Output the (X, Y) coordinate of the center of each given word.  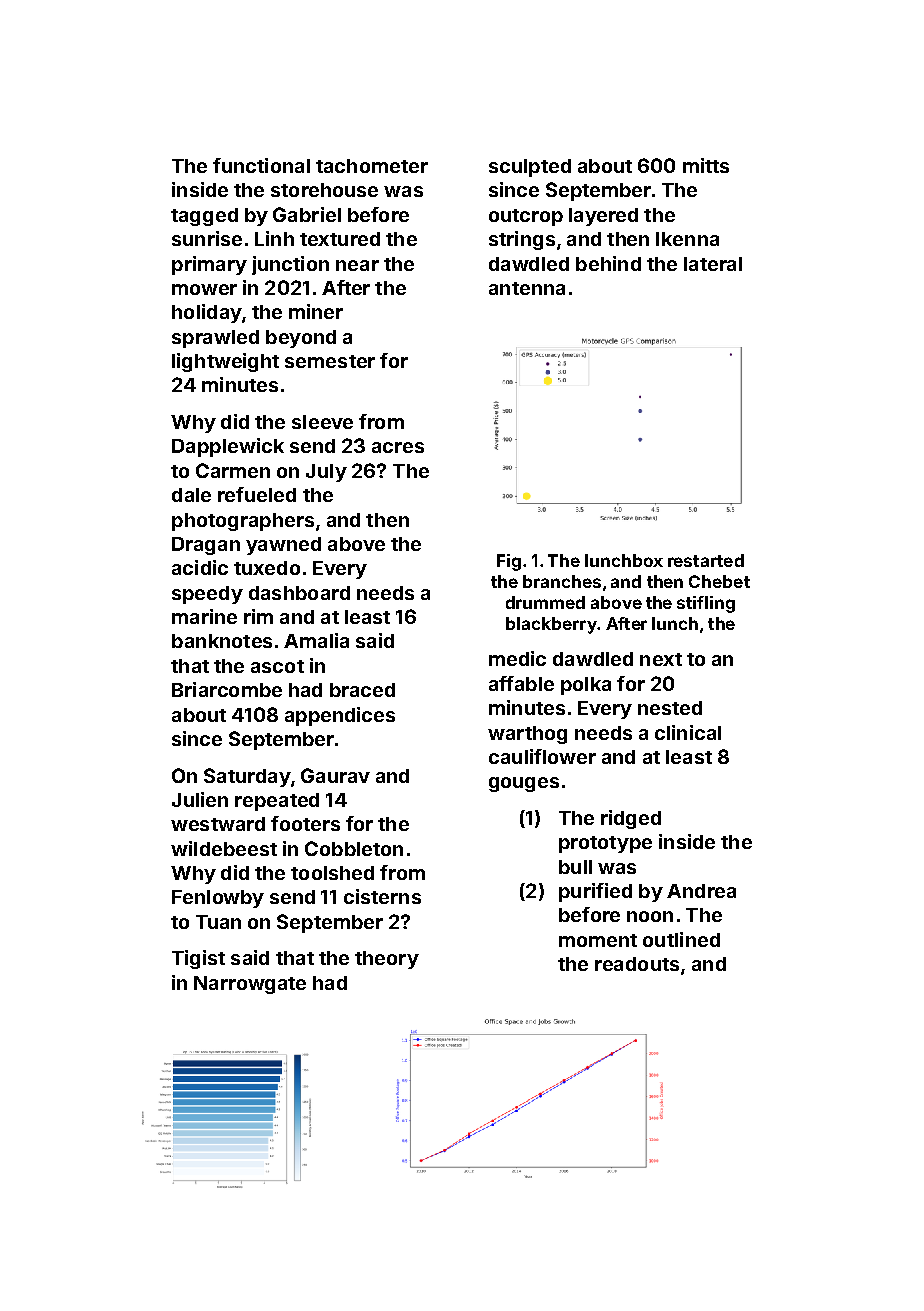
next (661, 659)
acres (398, 447)
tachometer (372, 166)
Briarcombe (227, 689)
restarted (706, 560)
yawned (283, 546)
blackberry (551, 625)
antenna (527, 288)
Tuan (218, 922)
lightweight (225, 362)
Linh (274, 238)
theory (387, 960)
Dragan (206, 546)
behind (608, 263)
